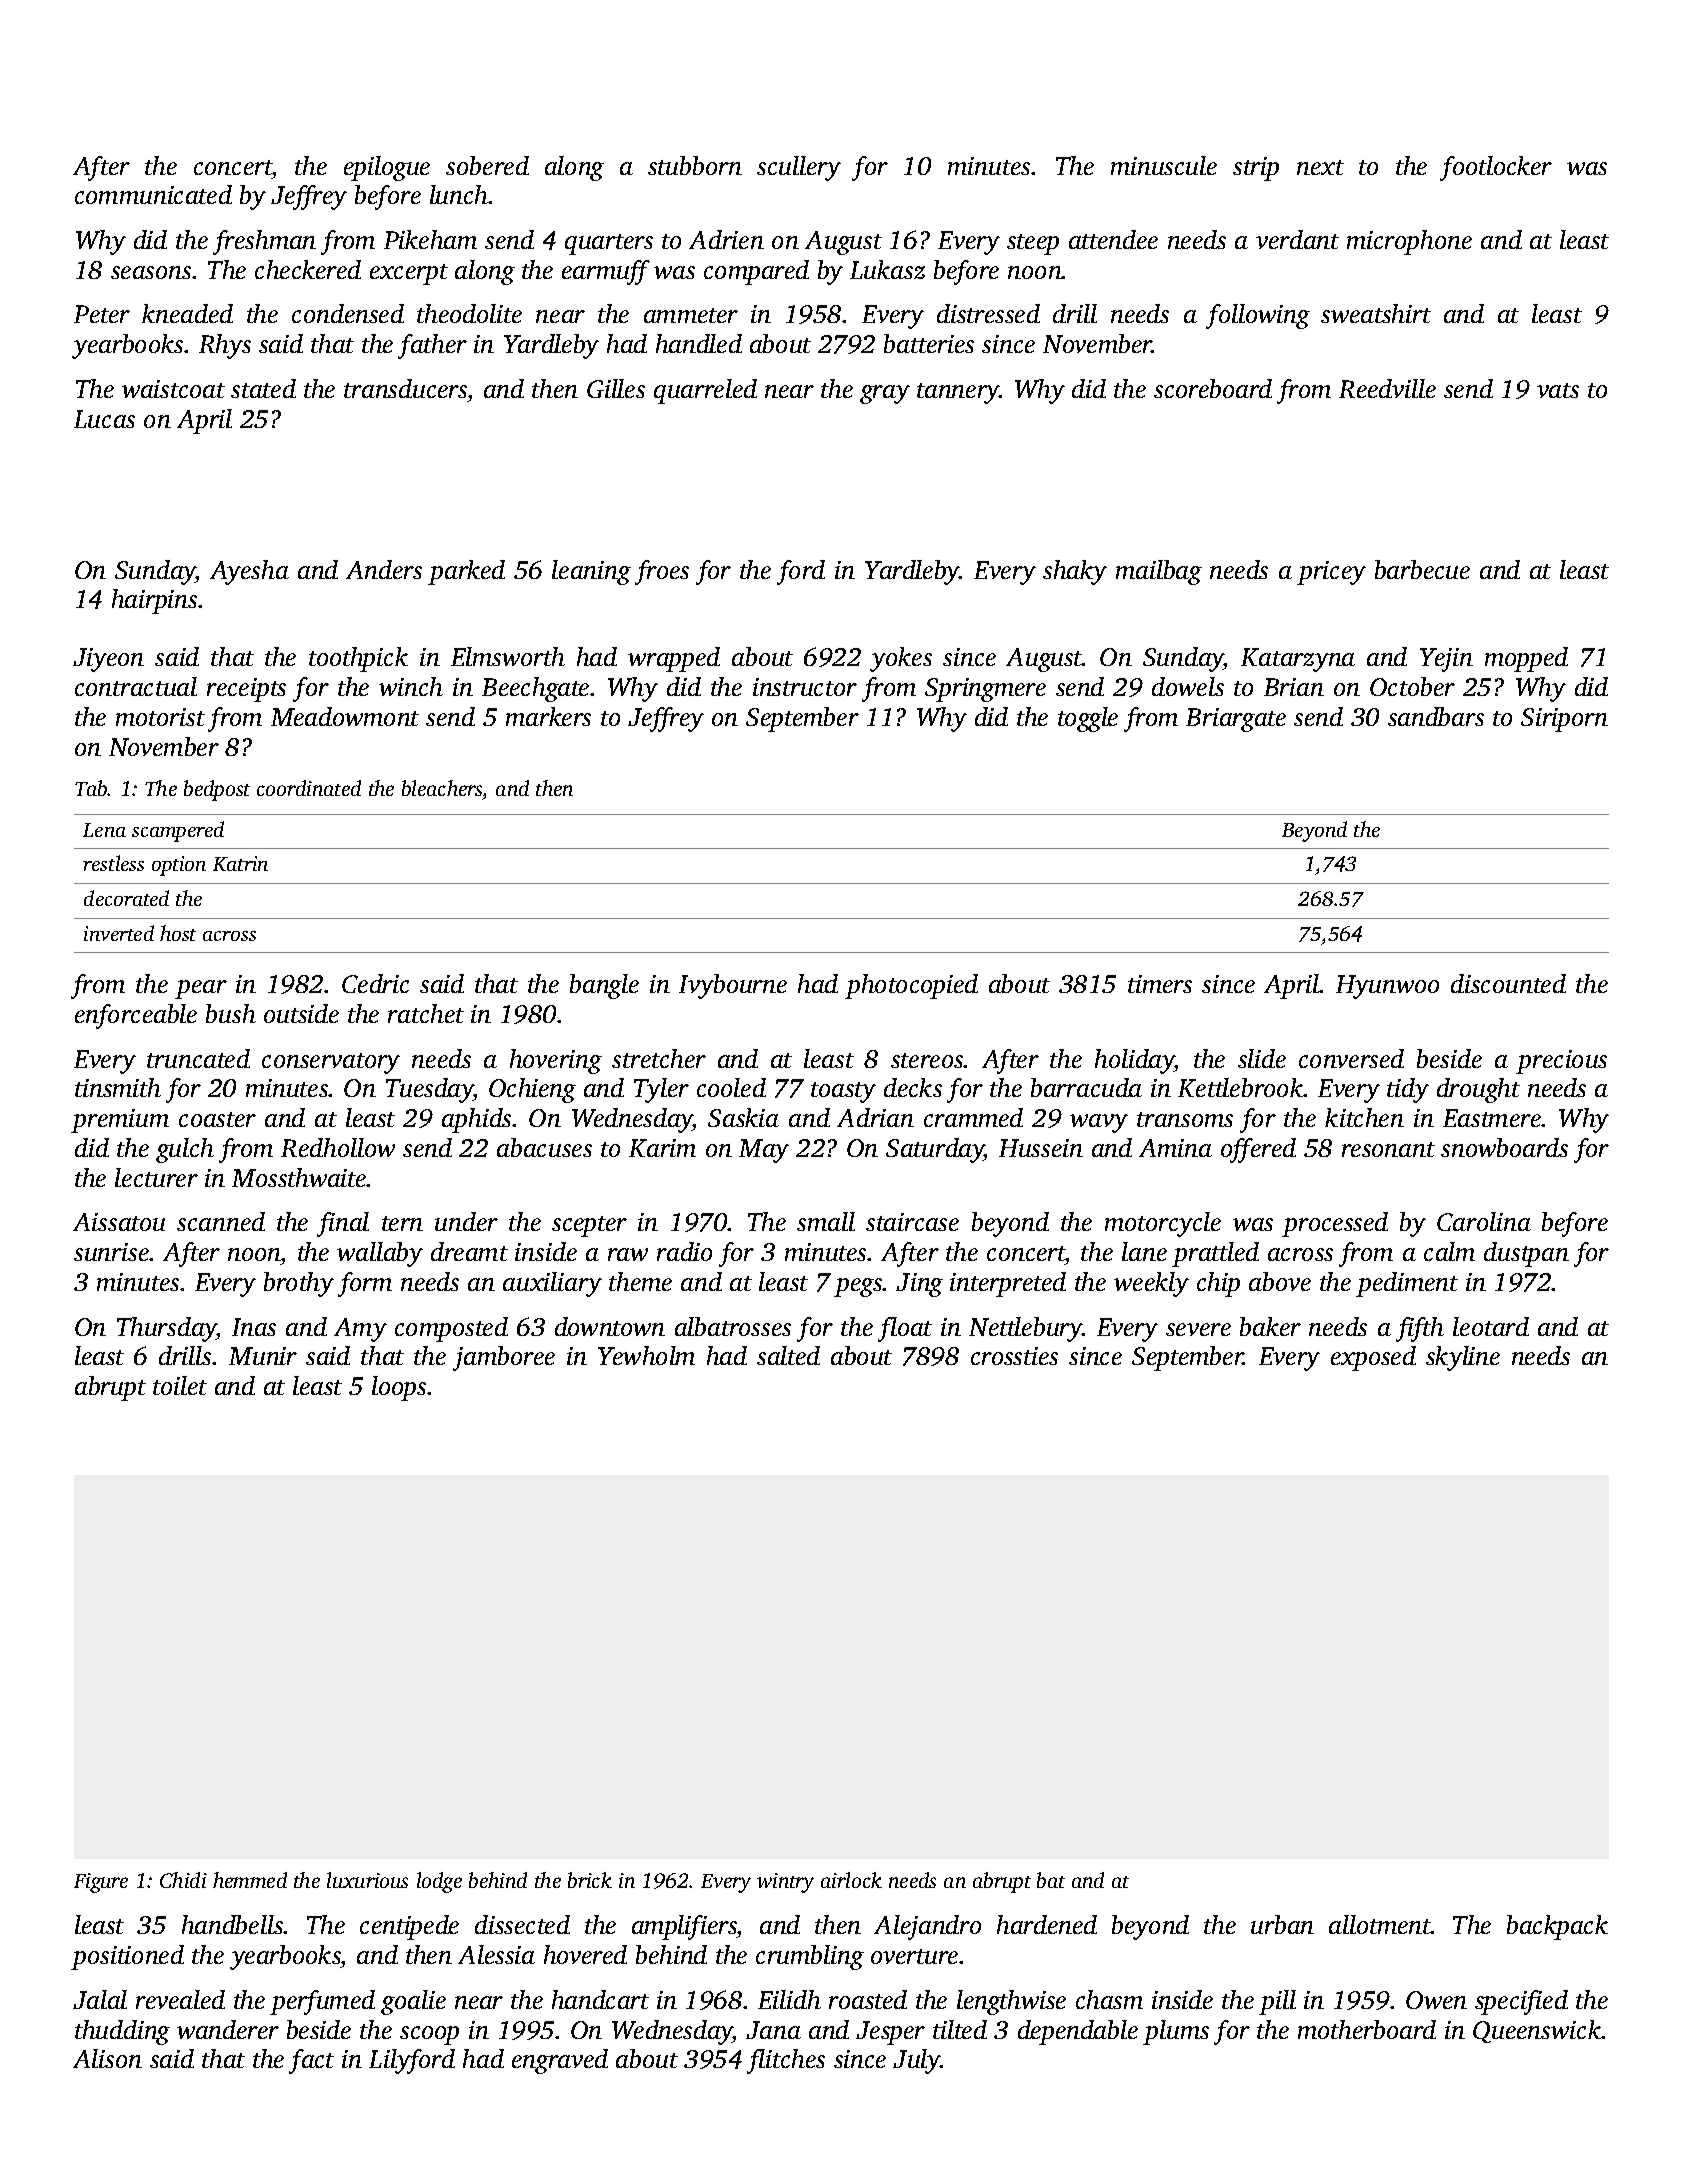  I want to click on allotment, so click(1380, 1924).
